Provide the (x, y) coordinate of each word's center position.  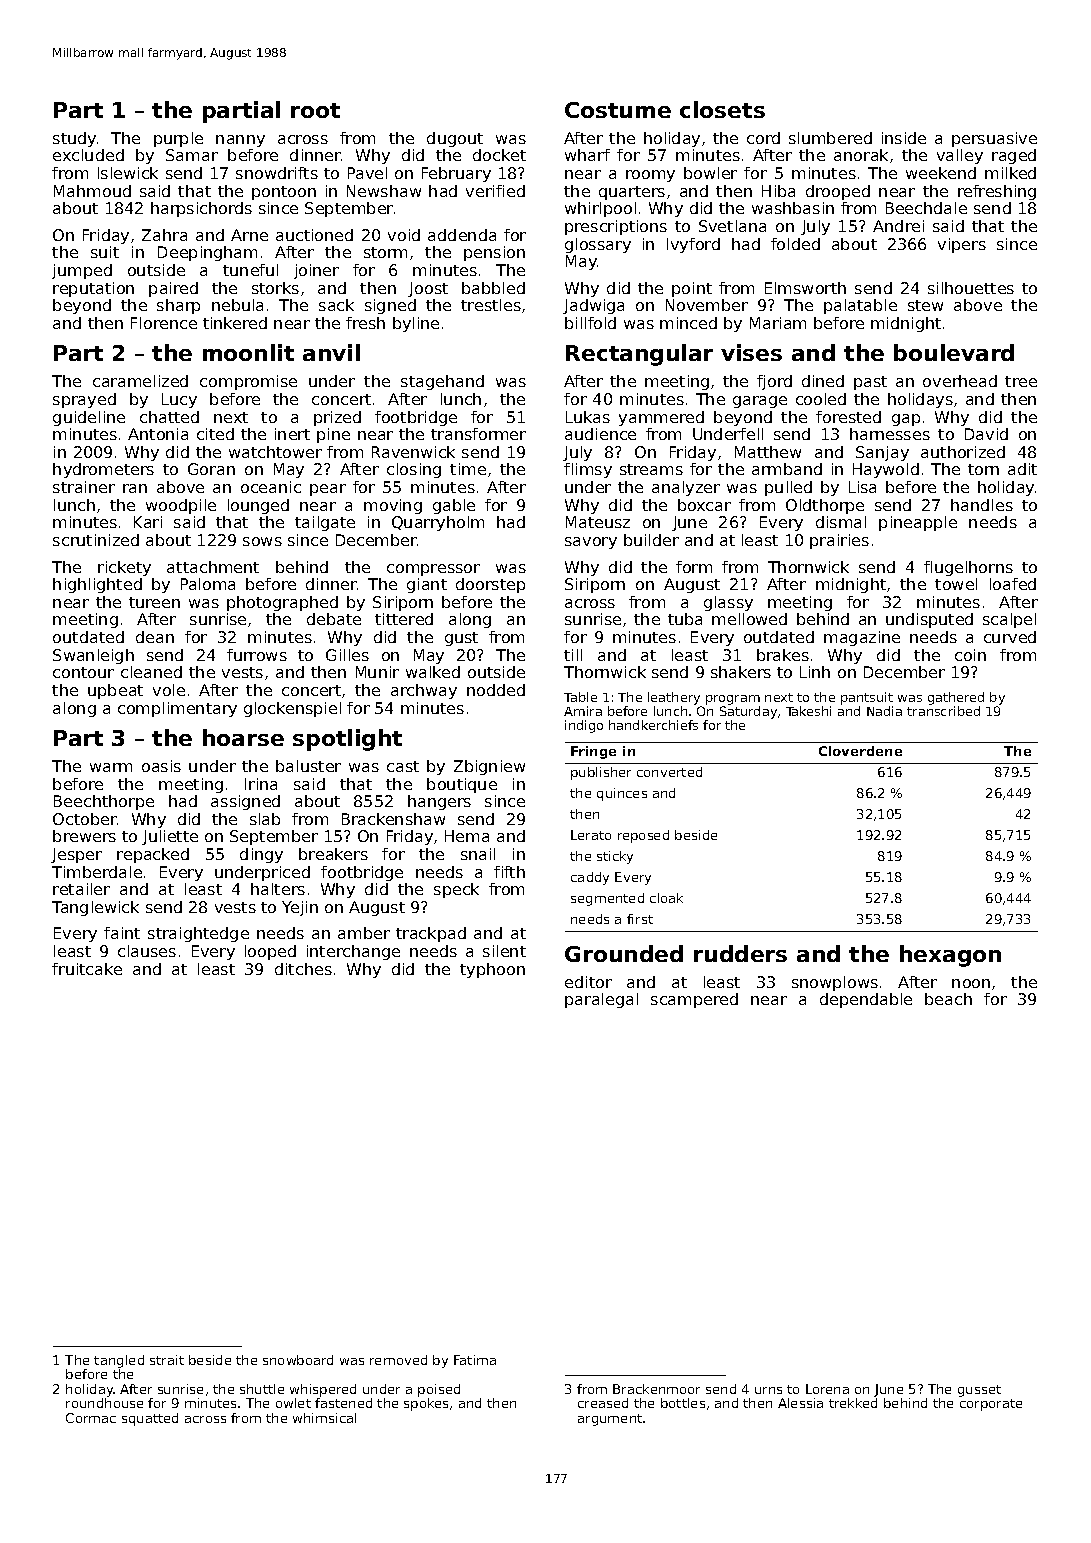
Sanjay (882, 453)
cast (403, 766)
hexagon (950, 956)
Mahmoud (92, 191)
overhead (960, 381)
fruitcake (87, 969)
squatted (150, 1419)
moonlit (248, 352)
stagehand (442, 382)
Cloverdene (860, 751)
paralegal (601, 1000)
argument (610, 1420)
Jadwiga (593, 306)
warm (111, 767)
